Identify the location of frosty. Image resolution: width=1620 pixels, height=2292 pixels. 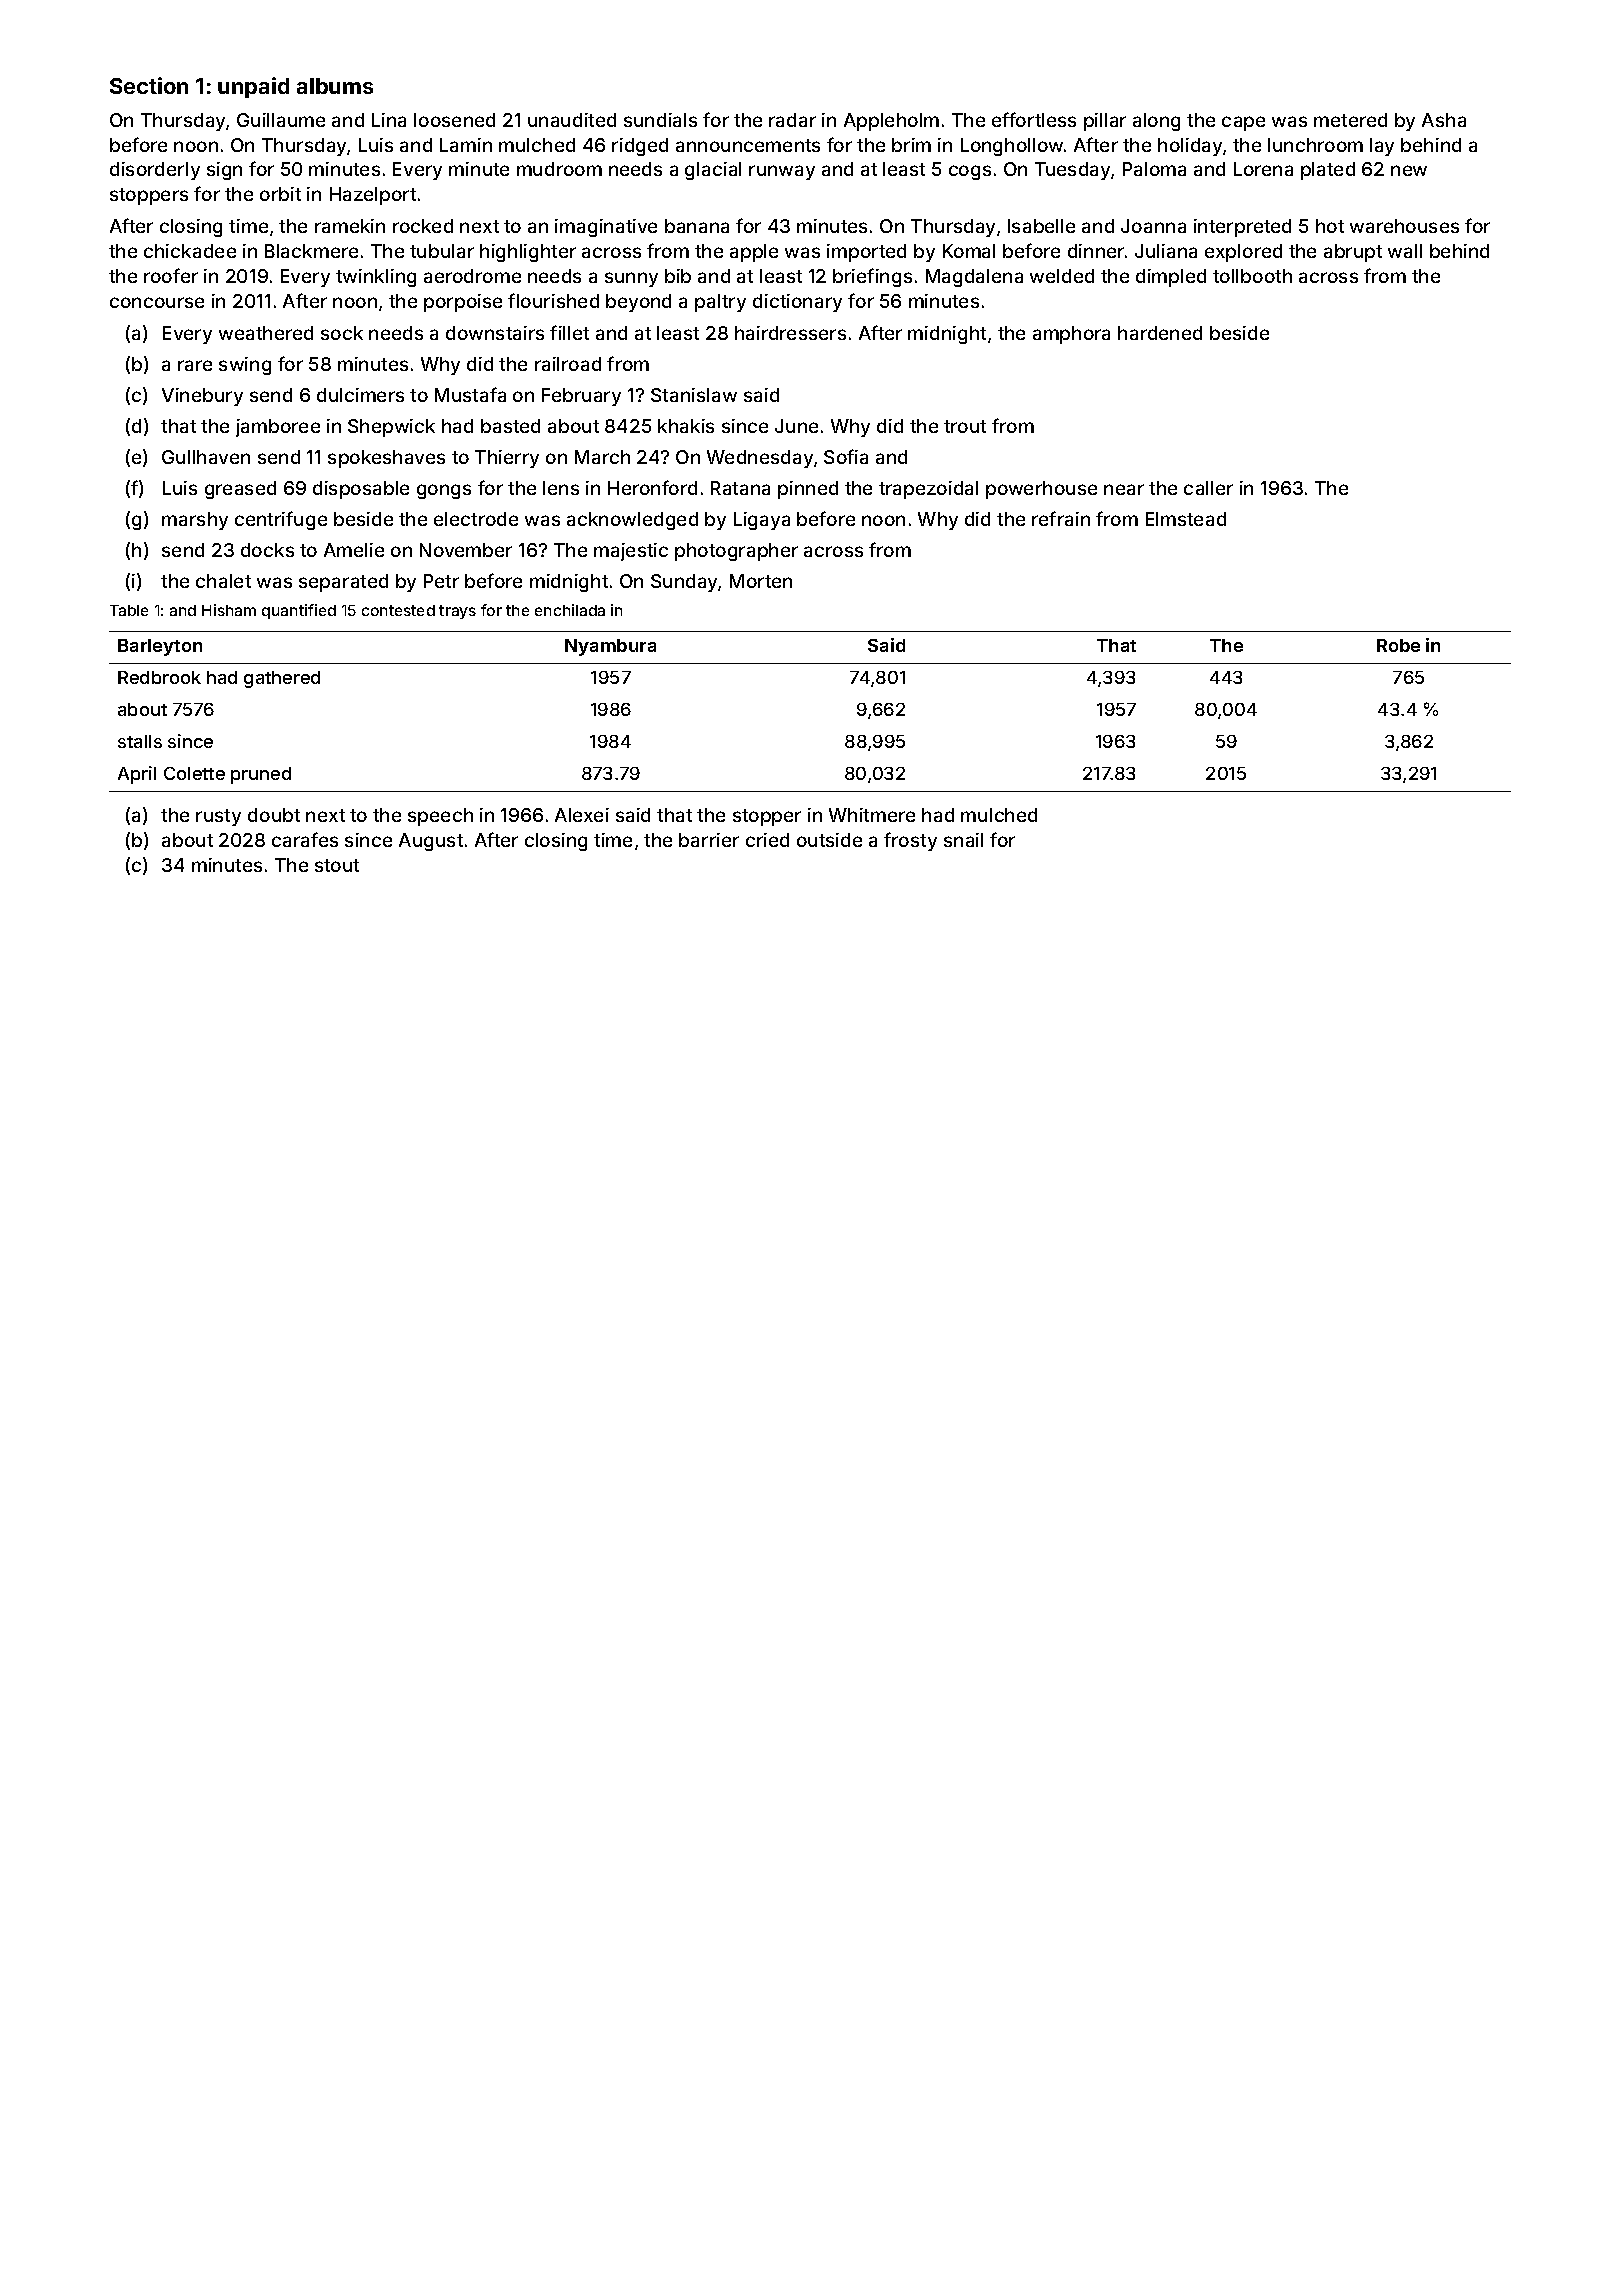
(910, 841).
